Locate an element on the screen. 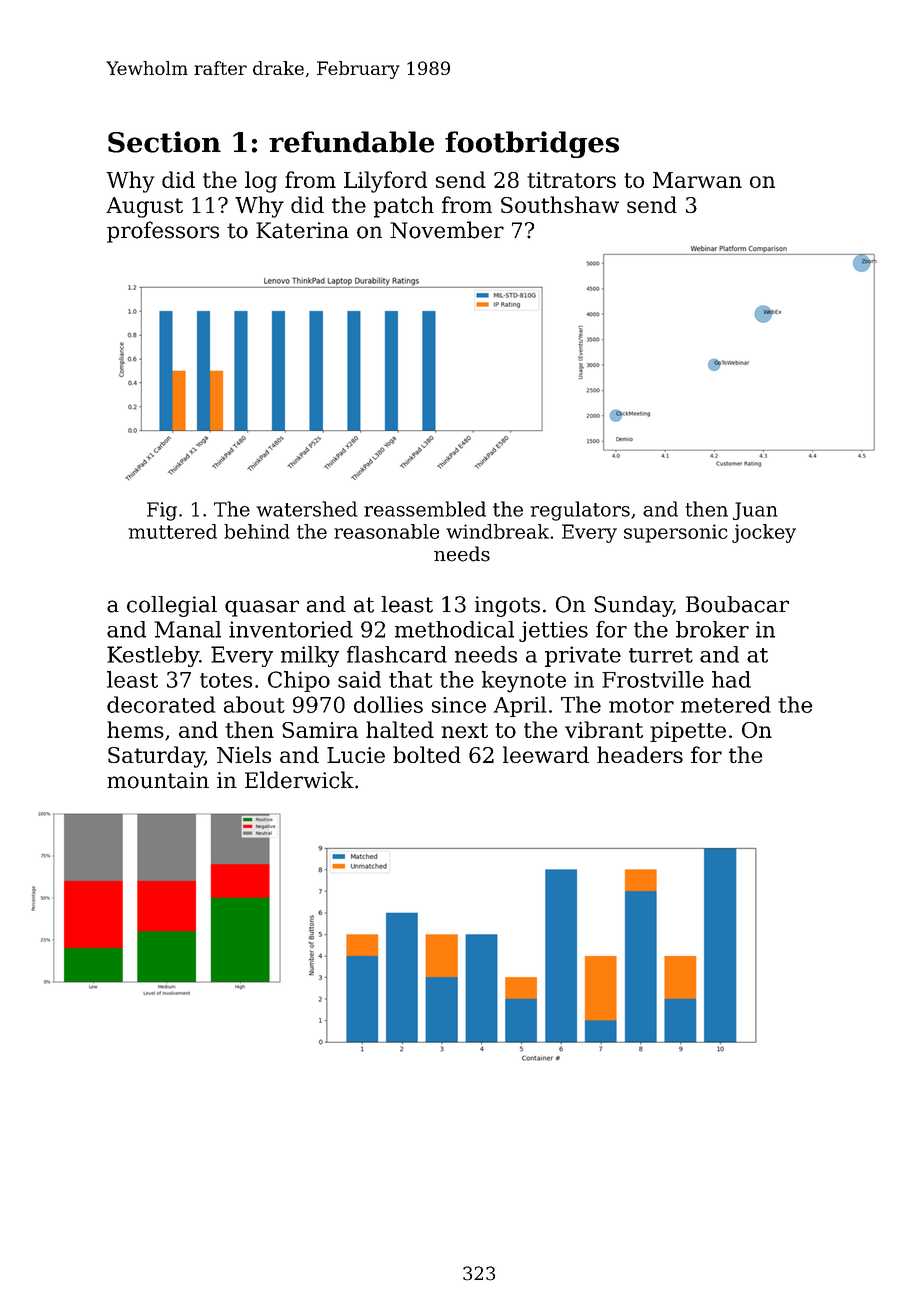 This screenshot has height=1311, width=924. jetties is located at coordinates (553, 631).
